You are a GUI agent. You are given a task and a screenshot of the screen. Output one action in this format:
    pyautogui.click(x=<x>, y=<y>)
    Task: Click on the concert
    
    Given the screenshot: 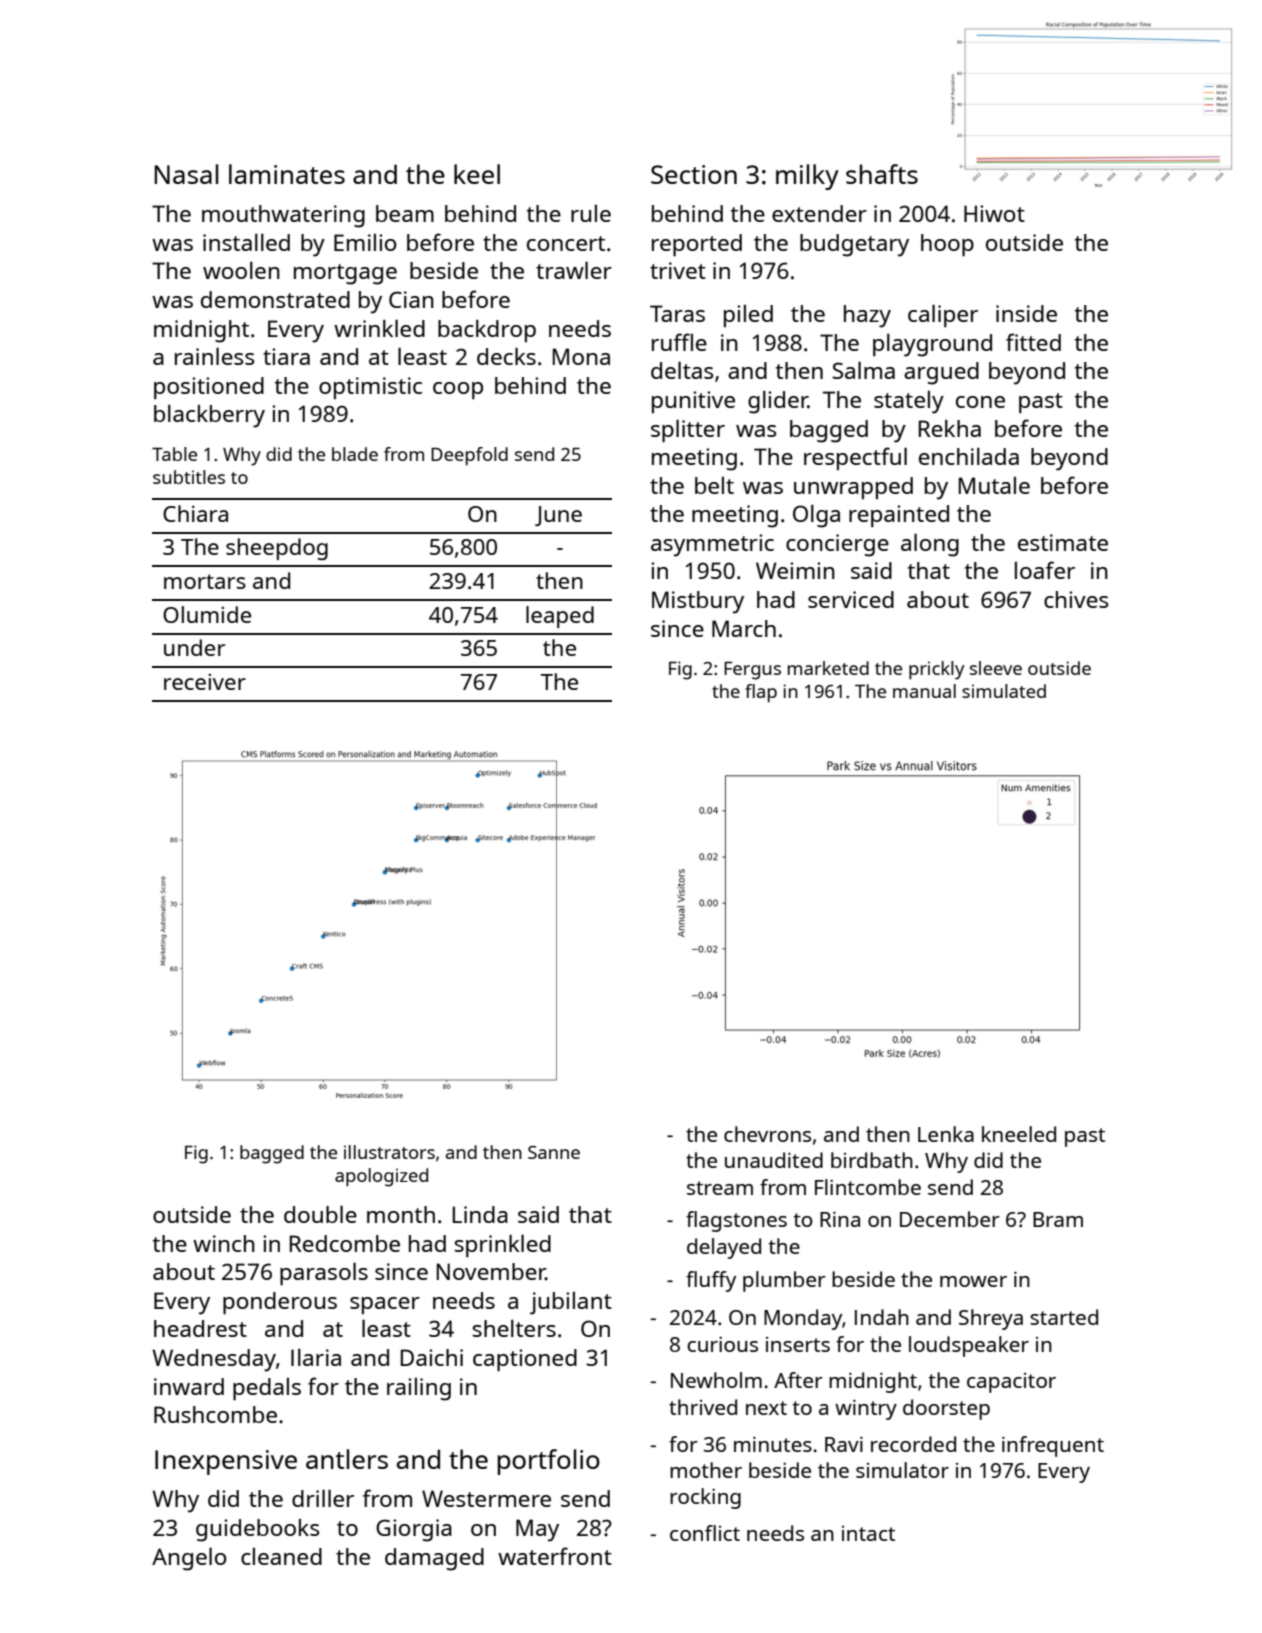 What is the action you would take?
    pyautogui.click(x=566, y=243)
